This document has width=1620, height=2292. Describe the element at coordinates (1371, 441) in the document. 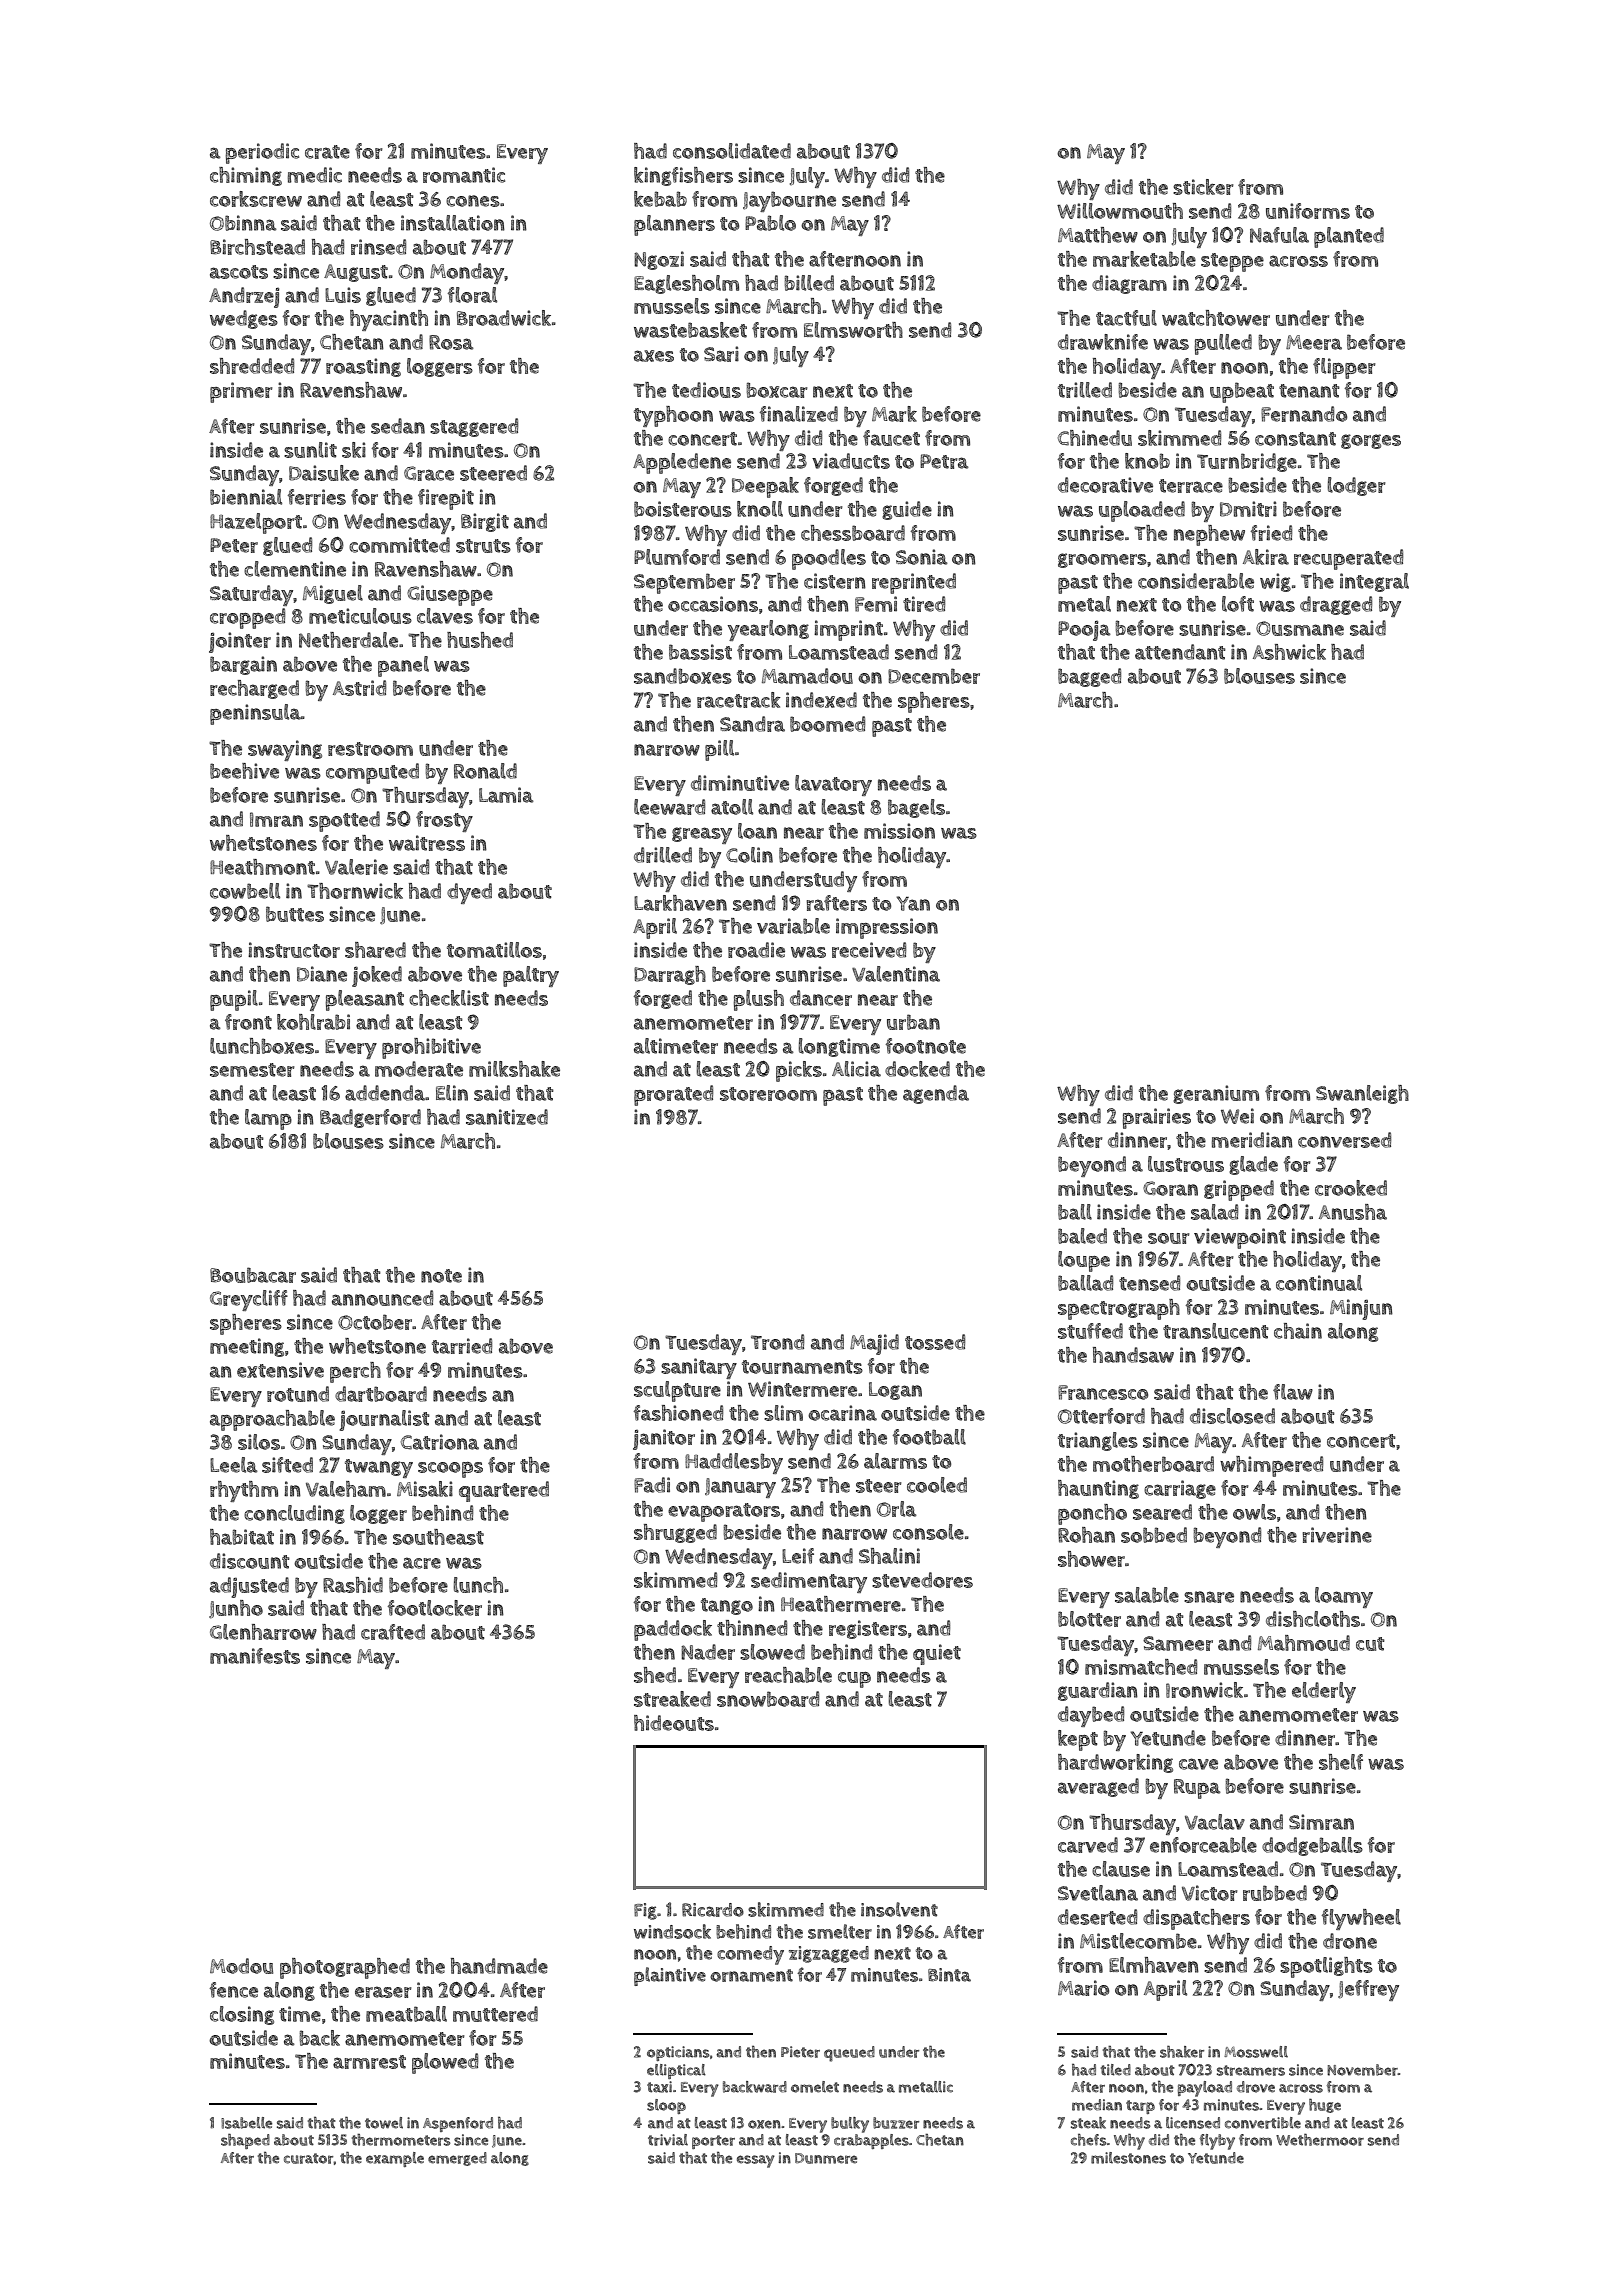

I see `gorges` at that location.
